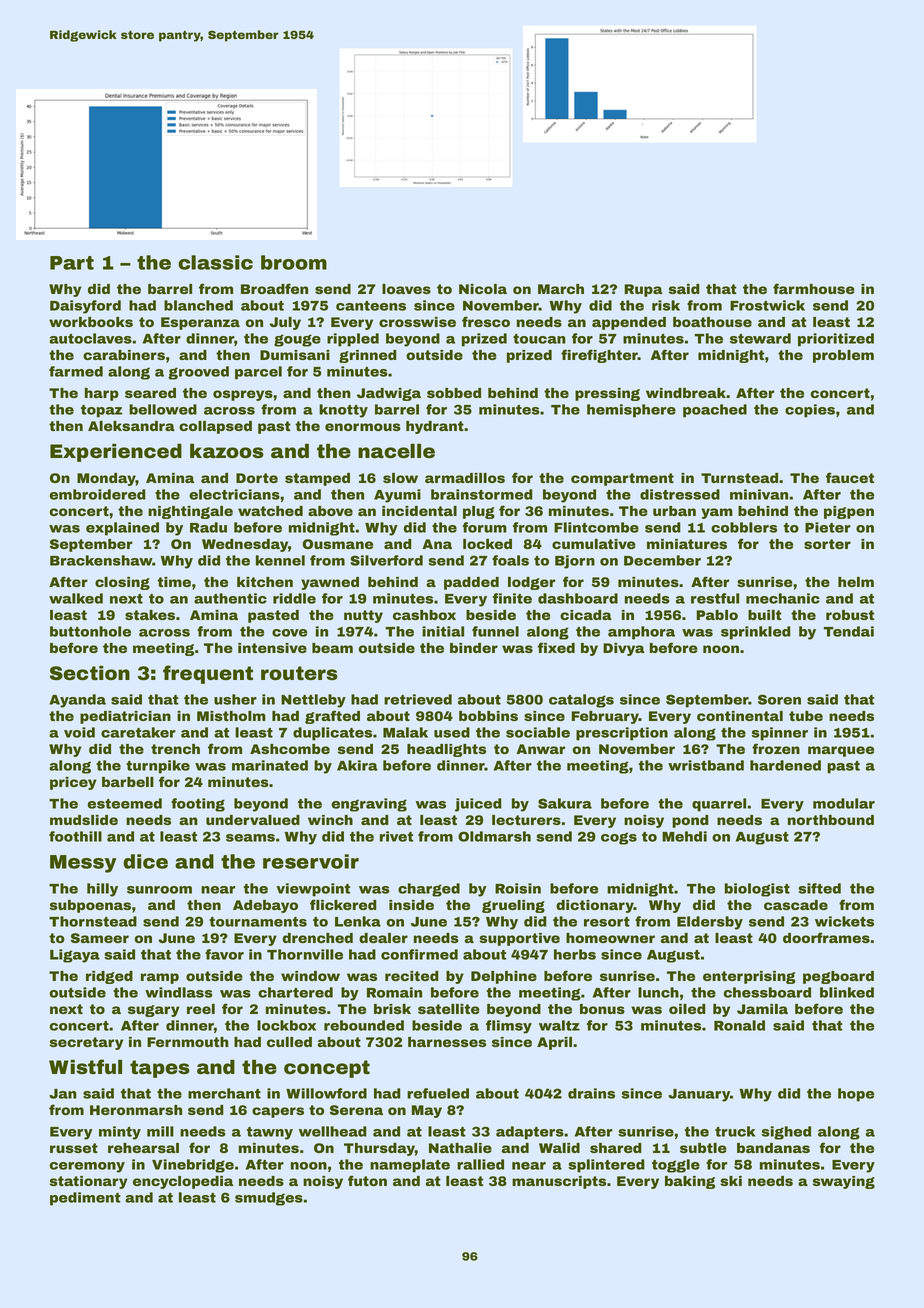  I want to click on Nicola, so click(483, 289).
